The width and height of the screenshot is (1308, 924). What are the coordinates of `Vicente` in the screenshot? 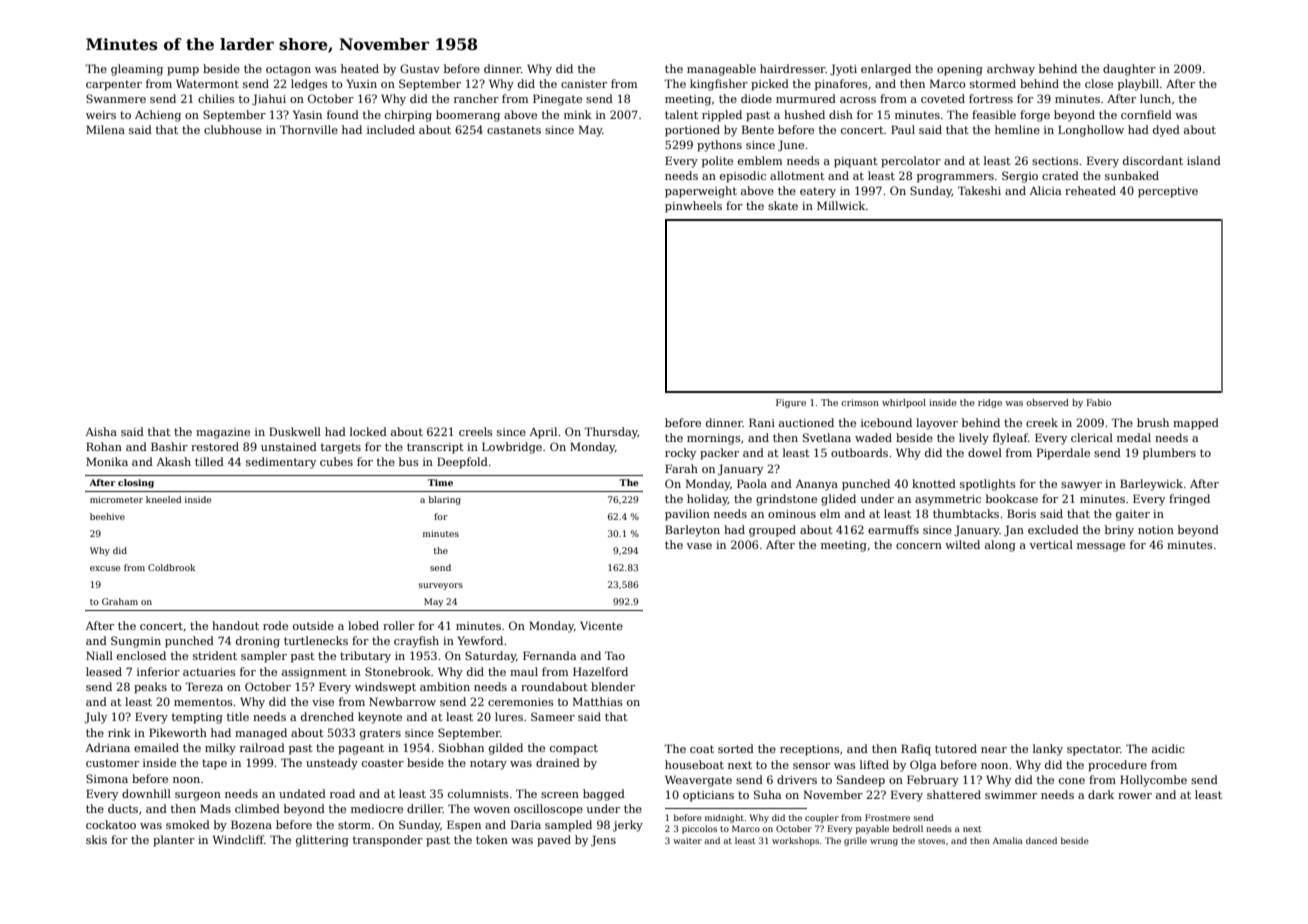 It's located at (601, 625).
